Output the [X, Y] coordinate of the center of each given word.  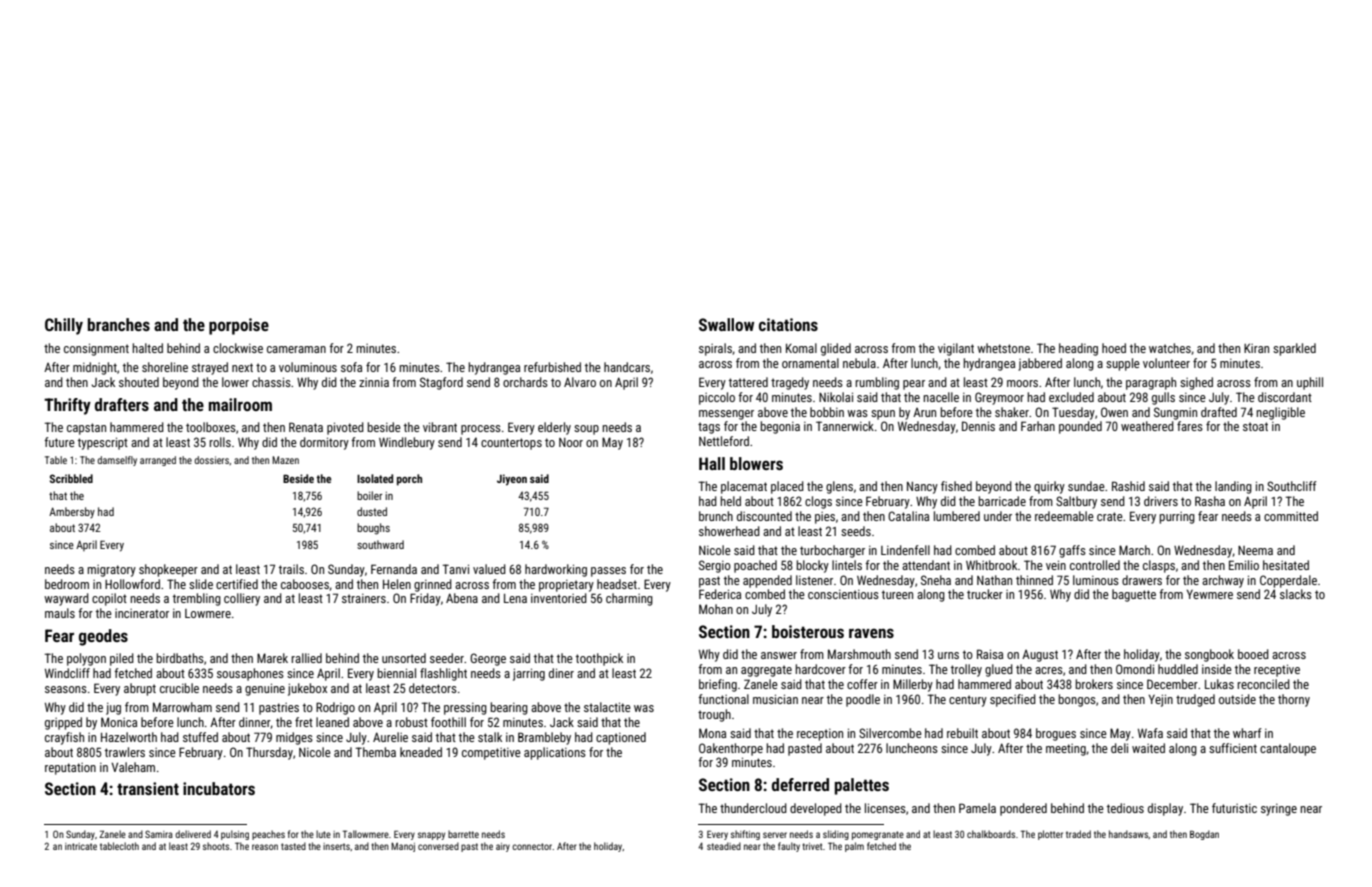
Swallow [726, 324]
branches [119, 324]
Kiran [1256, 348]
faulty [789, 847]
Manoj [403, 847]
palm [854, 847]
